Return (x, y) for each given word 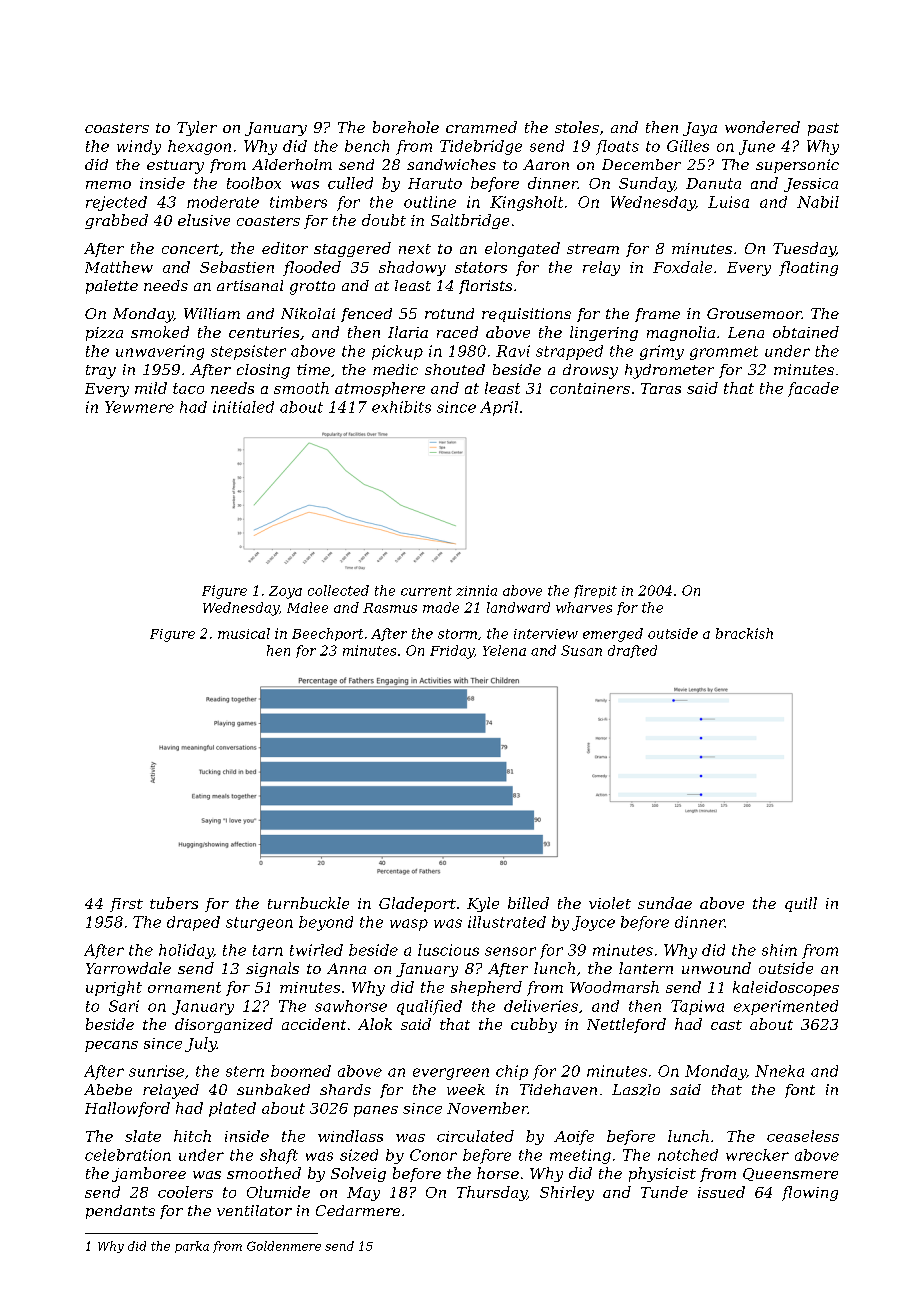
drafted (632, 651)
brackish (744, 633)
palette (112, 287)
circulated (475, 1136)
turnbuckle (308, 903)
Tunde (664, 1192)
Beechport (327, 634)
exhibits (401, 407)
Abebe (108, 1089)
